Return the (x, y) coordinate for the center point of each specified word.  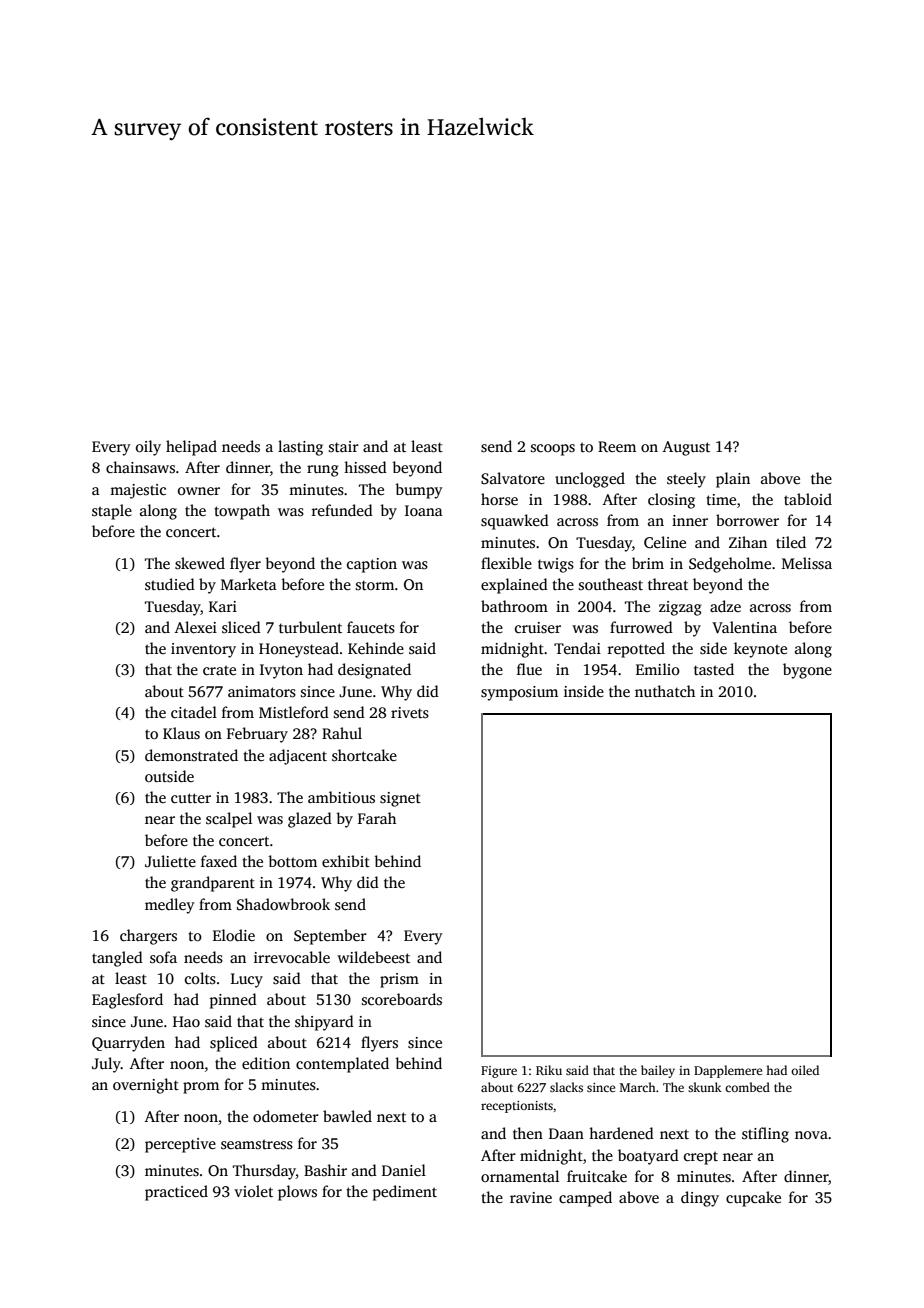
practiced (176, 1193)
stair (344, 446)
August (686, 448)
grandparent (213, 884)
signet (400, 799)
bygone (807, 671)
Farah (377, 818)
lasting (300, 448)
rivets (410, 713)
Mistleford (294, 712)
